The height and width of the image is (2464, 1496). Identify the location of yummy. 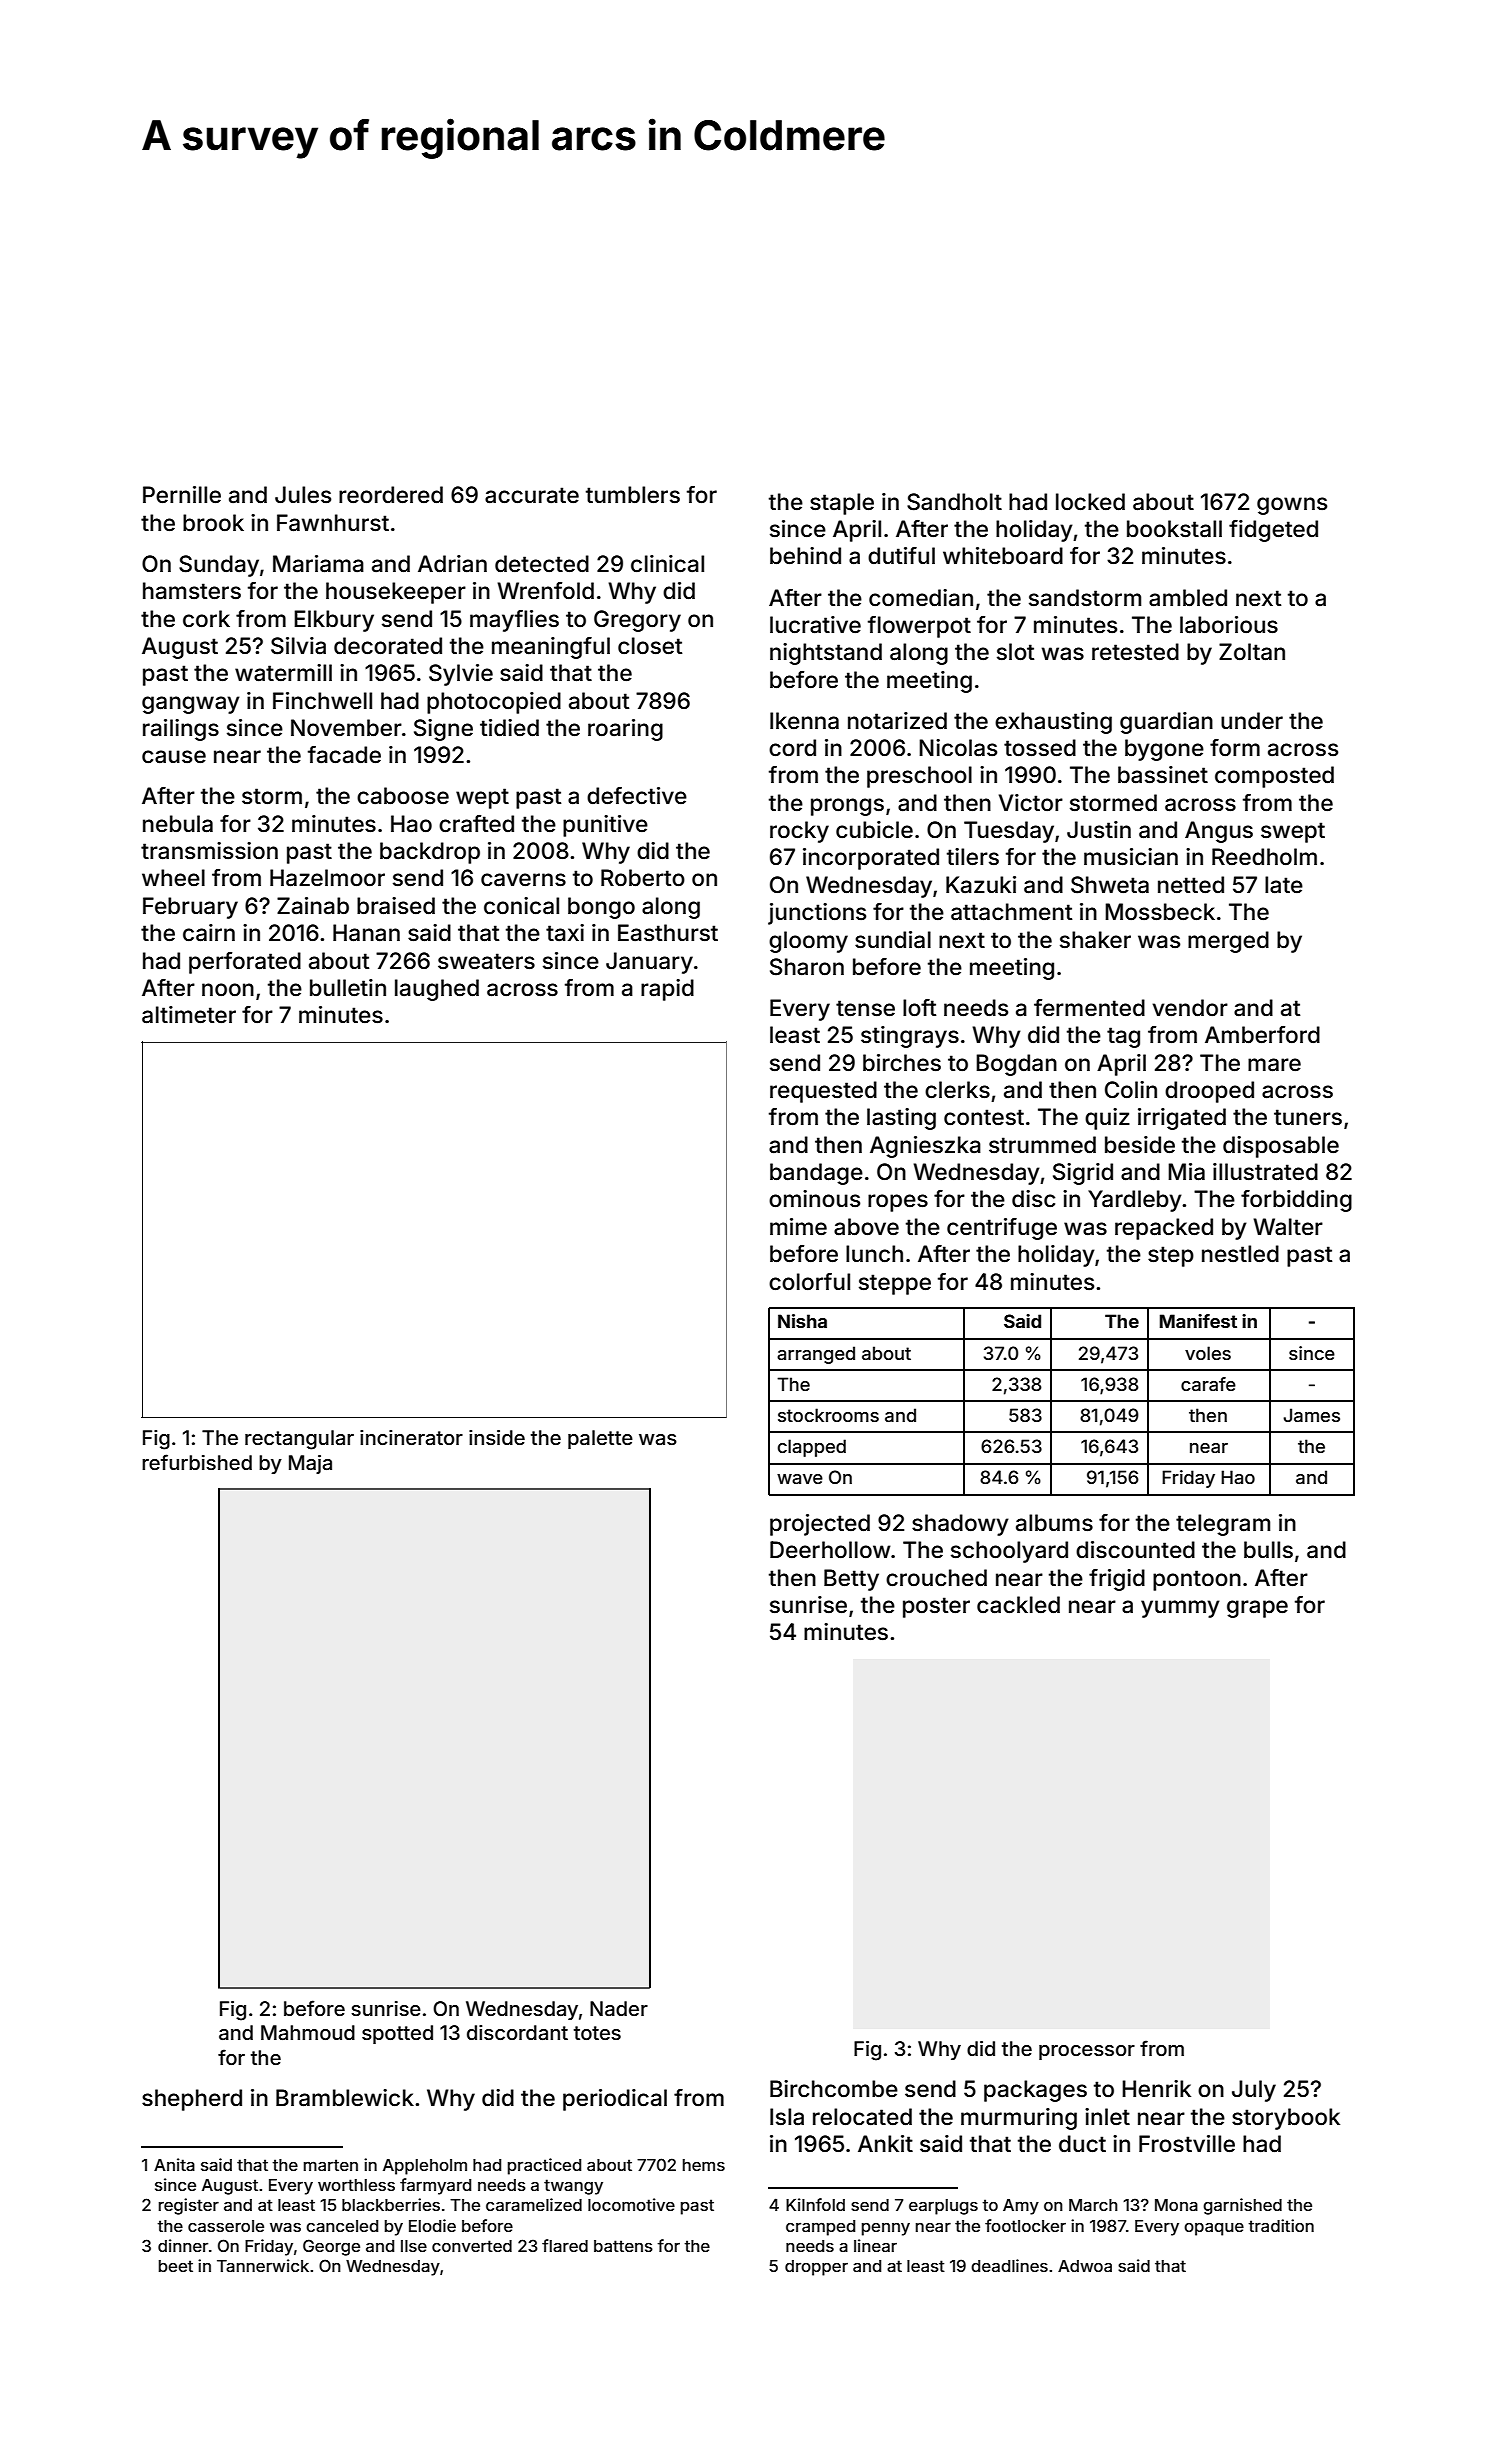
(1180, 1609).
